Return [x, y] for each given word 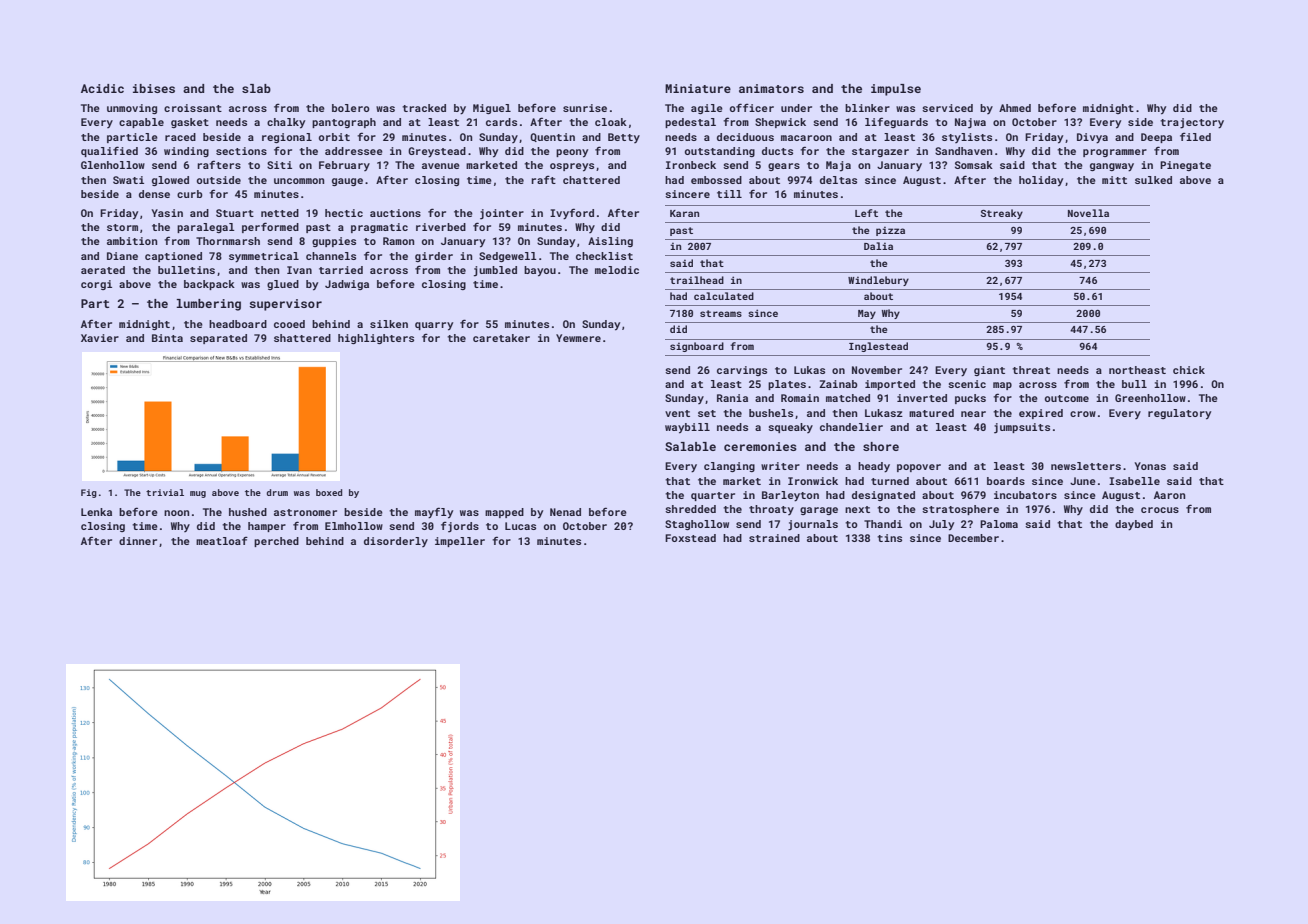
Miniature [698, 88]
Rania [732, 398]
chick [1189, 370]
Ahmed [1015, 108]
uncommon [299, 181]
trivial [165, 492]
